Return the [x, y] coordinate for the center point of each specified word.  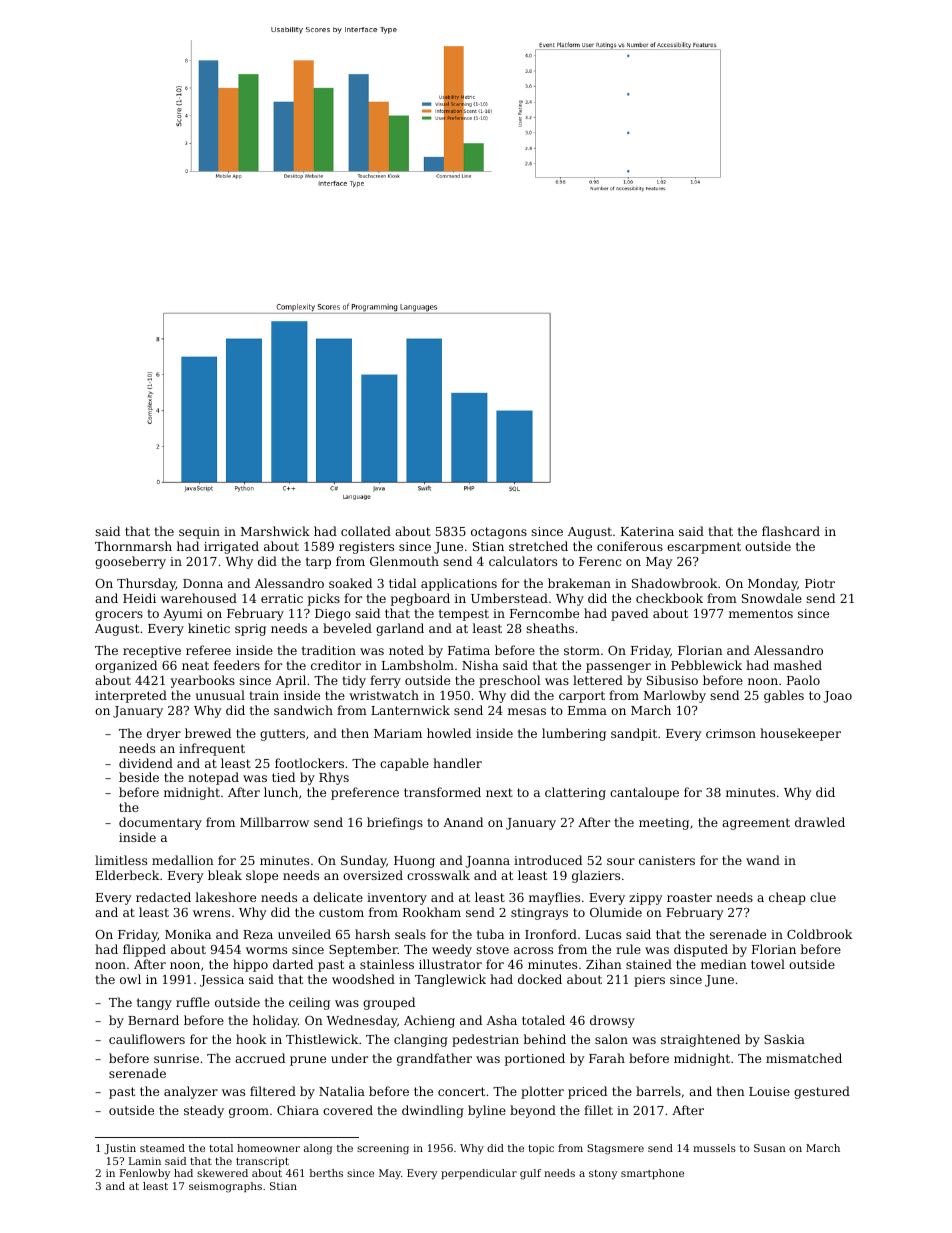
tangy [154, 1004]
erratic [282, 598]
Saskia [784, 1039]
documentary [160, 823]
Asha [502, 1020]
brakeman [579, 583]
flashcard [791, 531]
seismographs [225, 1187]
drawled [820, 822]
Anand [463, 822]
